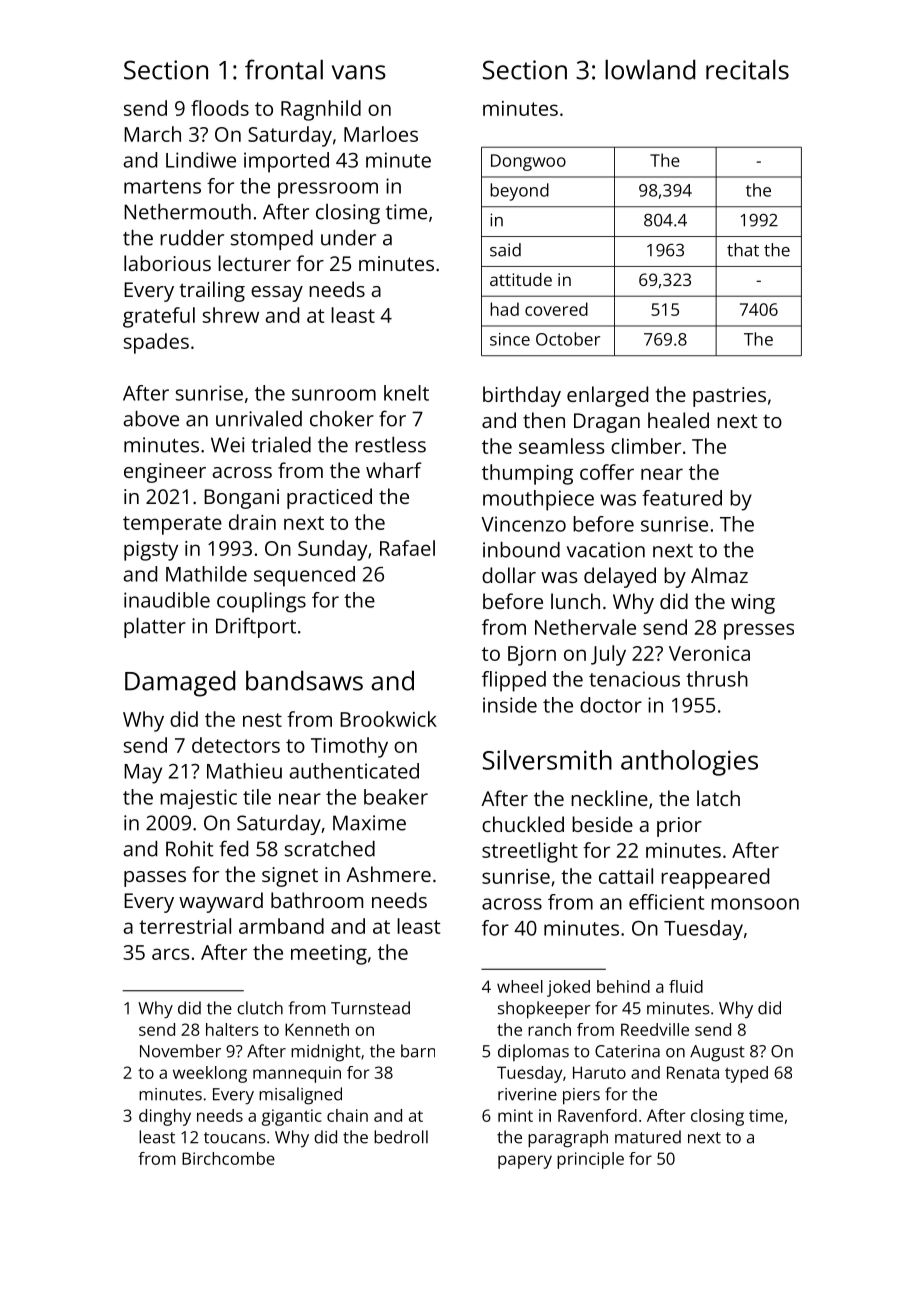 The image size is (924, 1311). What do you see at coordinates (530, 852) in the screenshot?
I see `streetlight` at bounding box center [530, 852].
